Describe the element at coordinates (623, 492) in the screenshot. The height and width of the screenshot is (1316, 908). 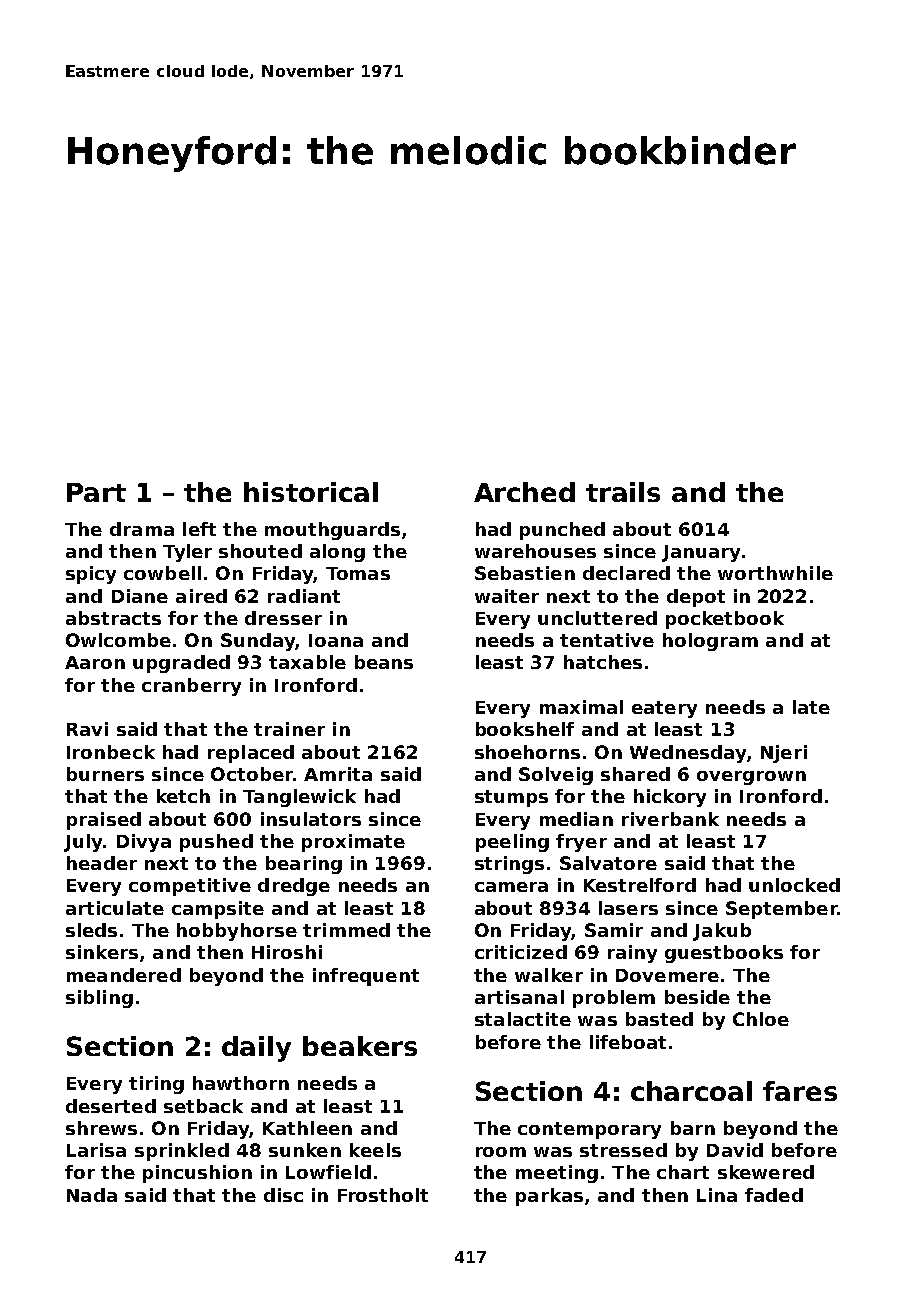
I see `trails` at that location.
